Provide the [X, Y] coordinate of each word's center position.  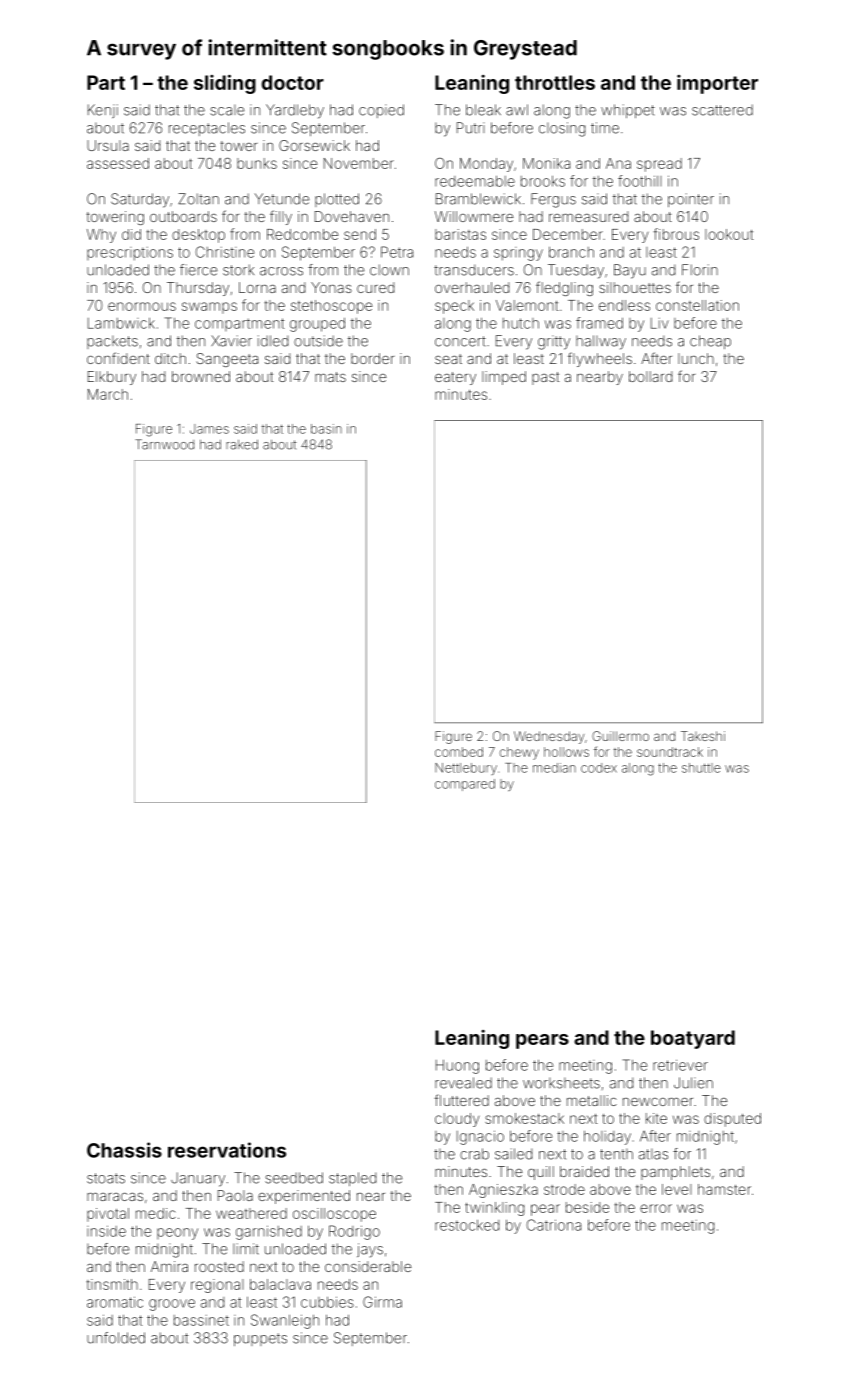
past [545, 378]
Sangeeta [227, 360]
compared [465, 785]
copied [381, 111]
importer [717, 84]
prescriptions [130, 254]
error [656, 1208]
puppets [260, 1339]
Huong [457, 1066]
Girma [382, 1302]
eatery [455, 378]
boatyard [693, 1039]
